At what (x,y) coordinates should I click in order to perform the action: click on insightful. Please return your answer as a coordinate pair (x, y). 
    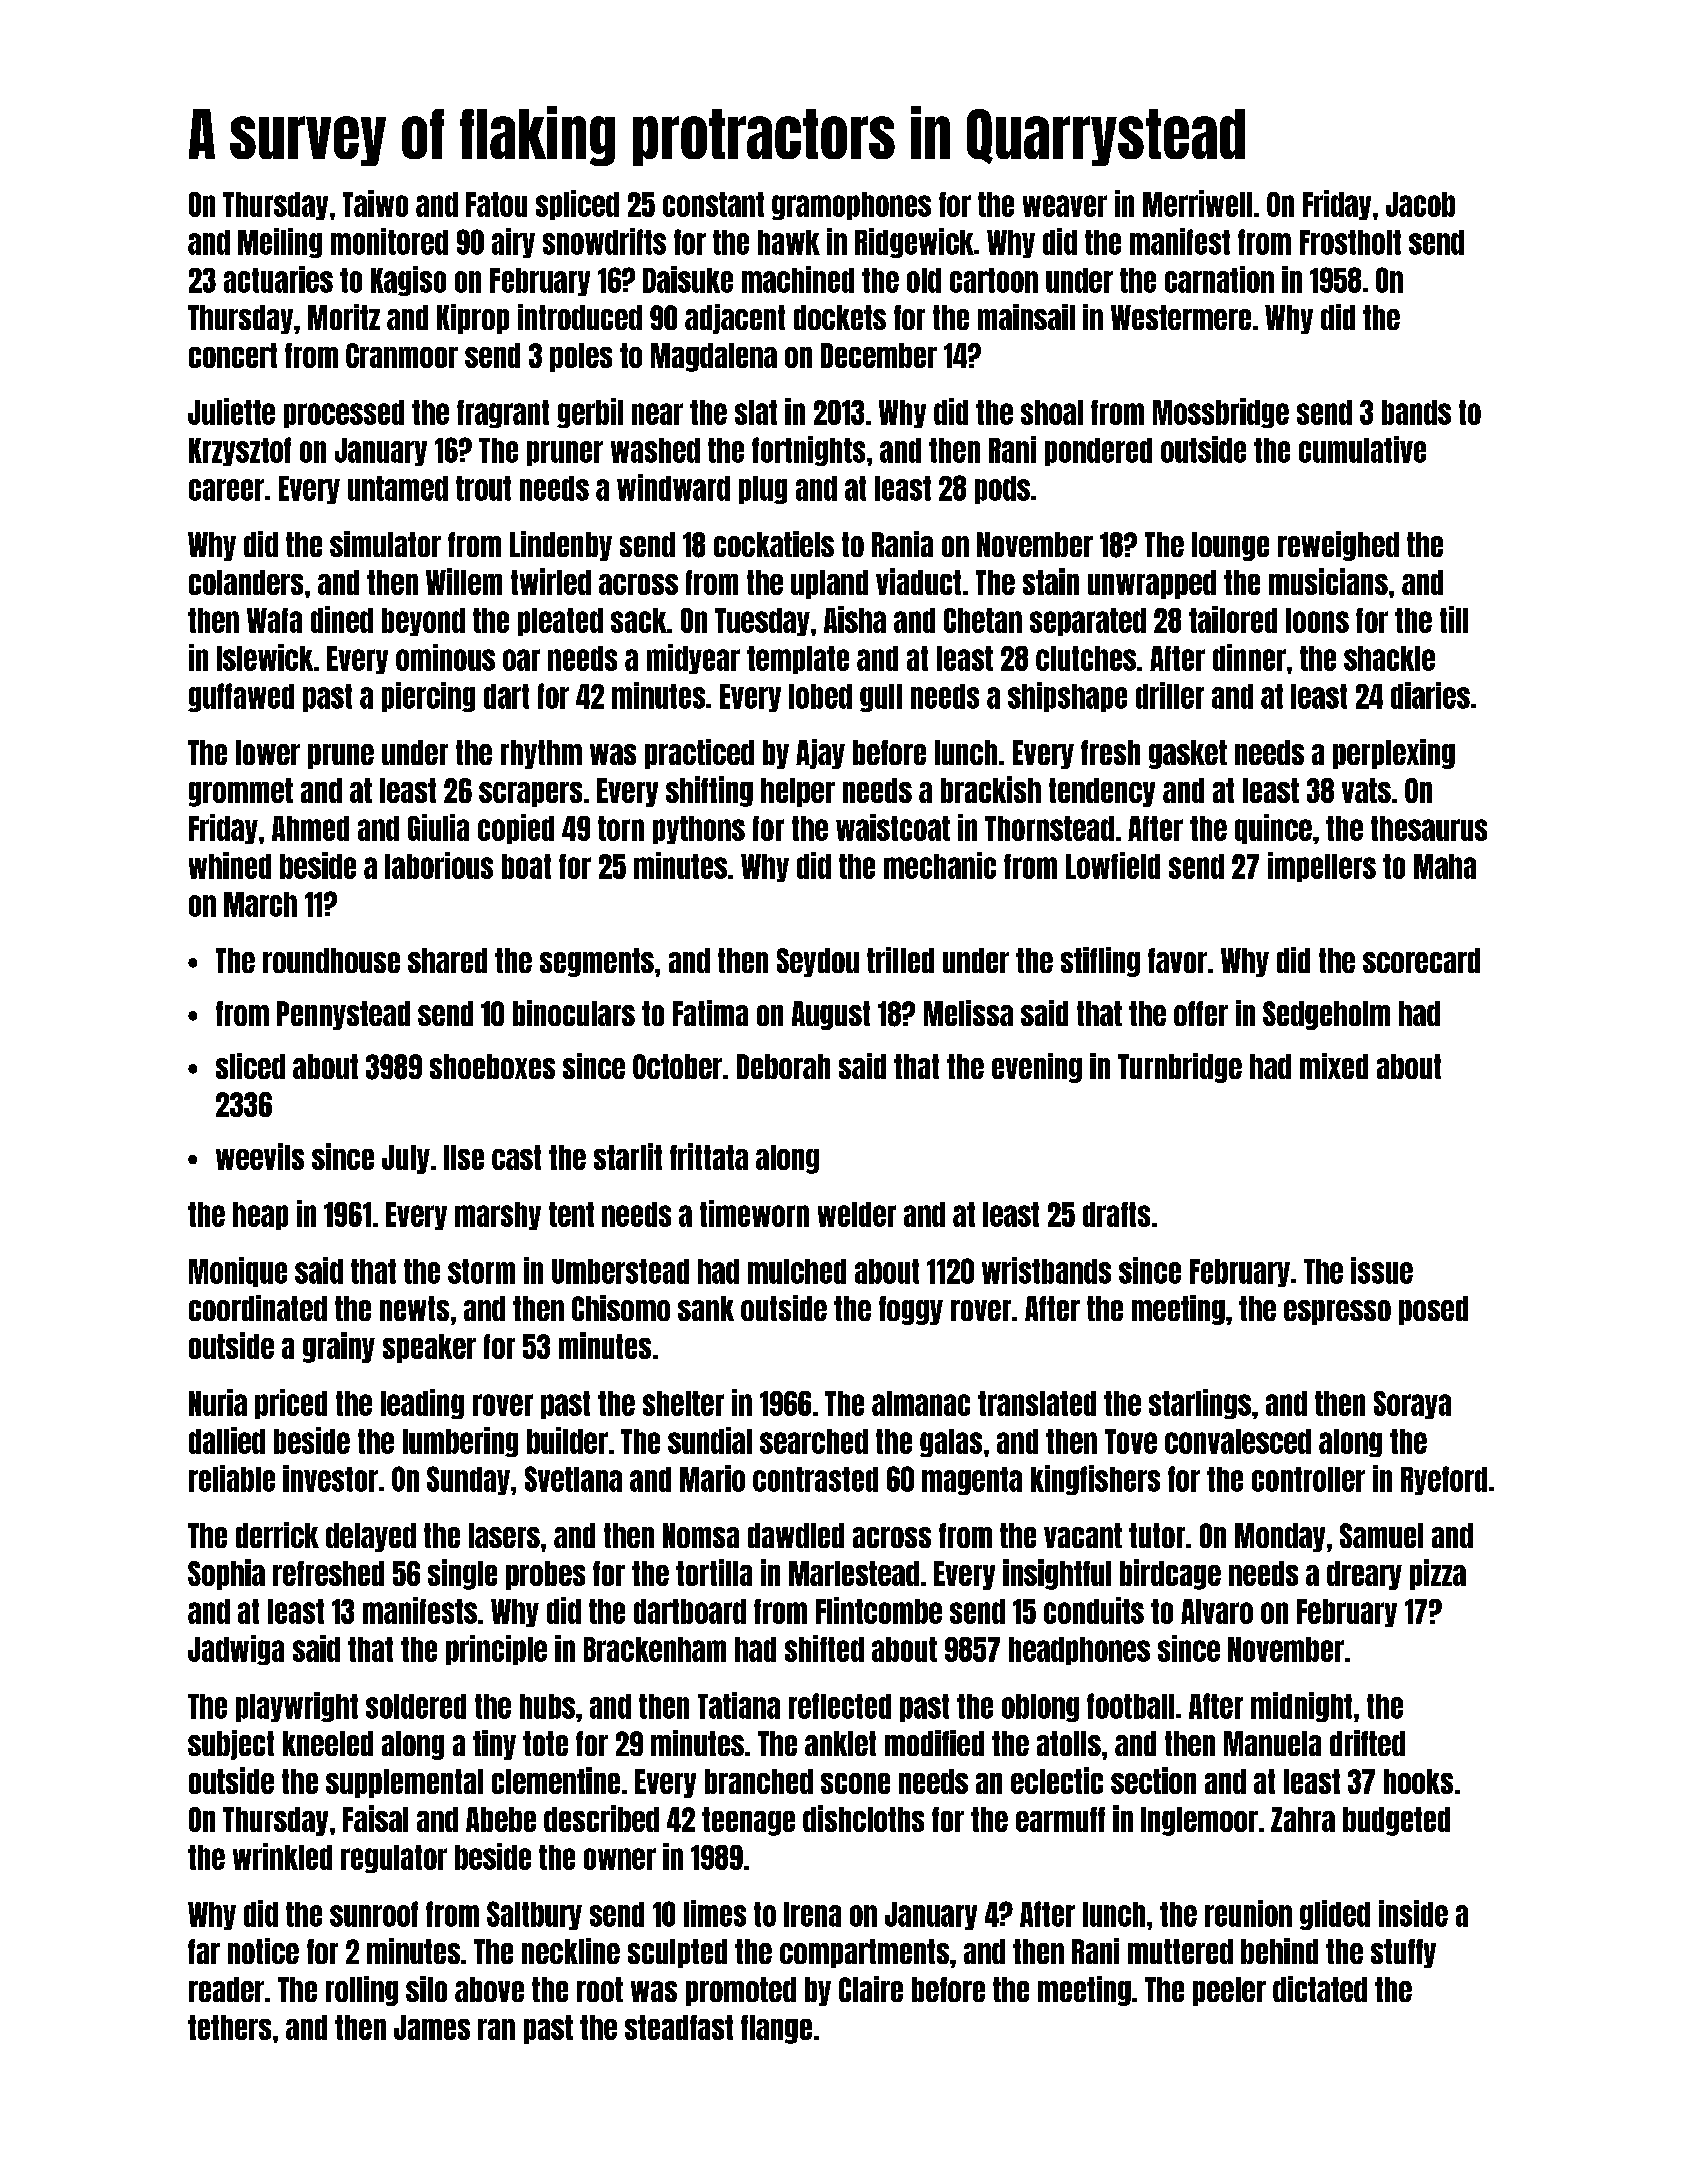
    Looking at the image, I should click on (1057, 1574).
